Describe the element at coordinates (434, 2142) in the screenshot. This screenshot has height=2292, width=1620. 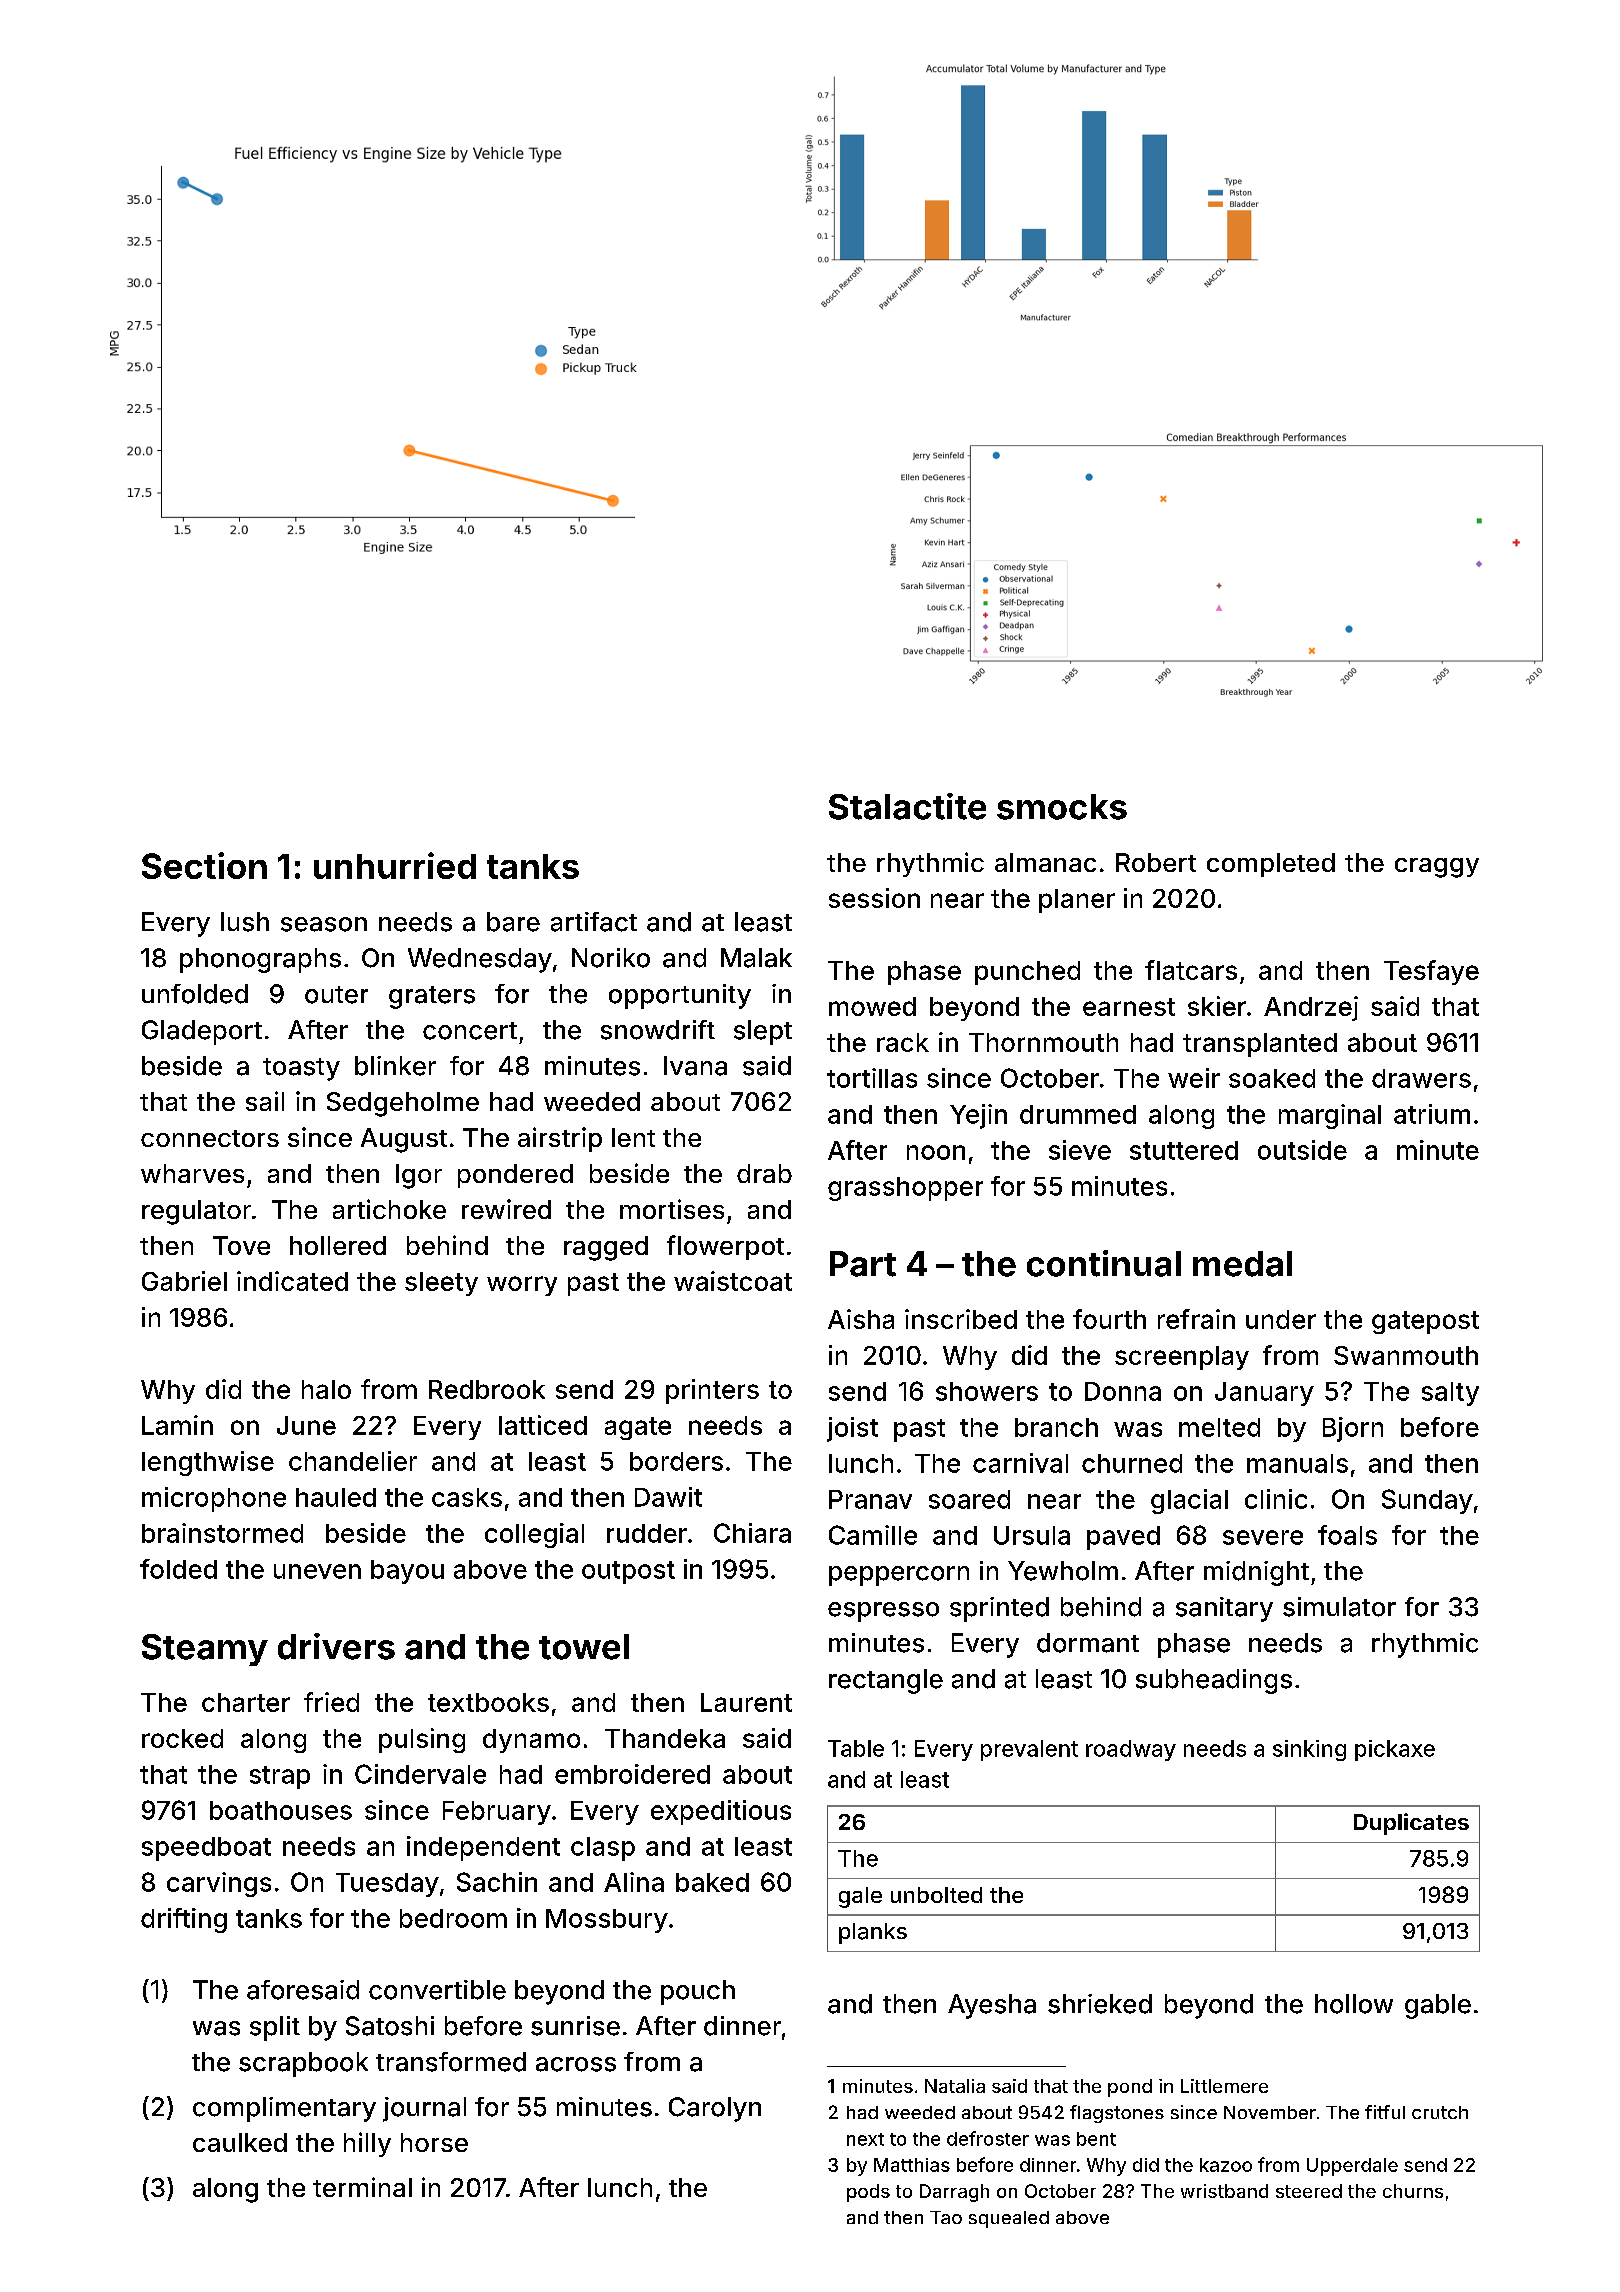
I see `horse` at that location.
